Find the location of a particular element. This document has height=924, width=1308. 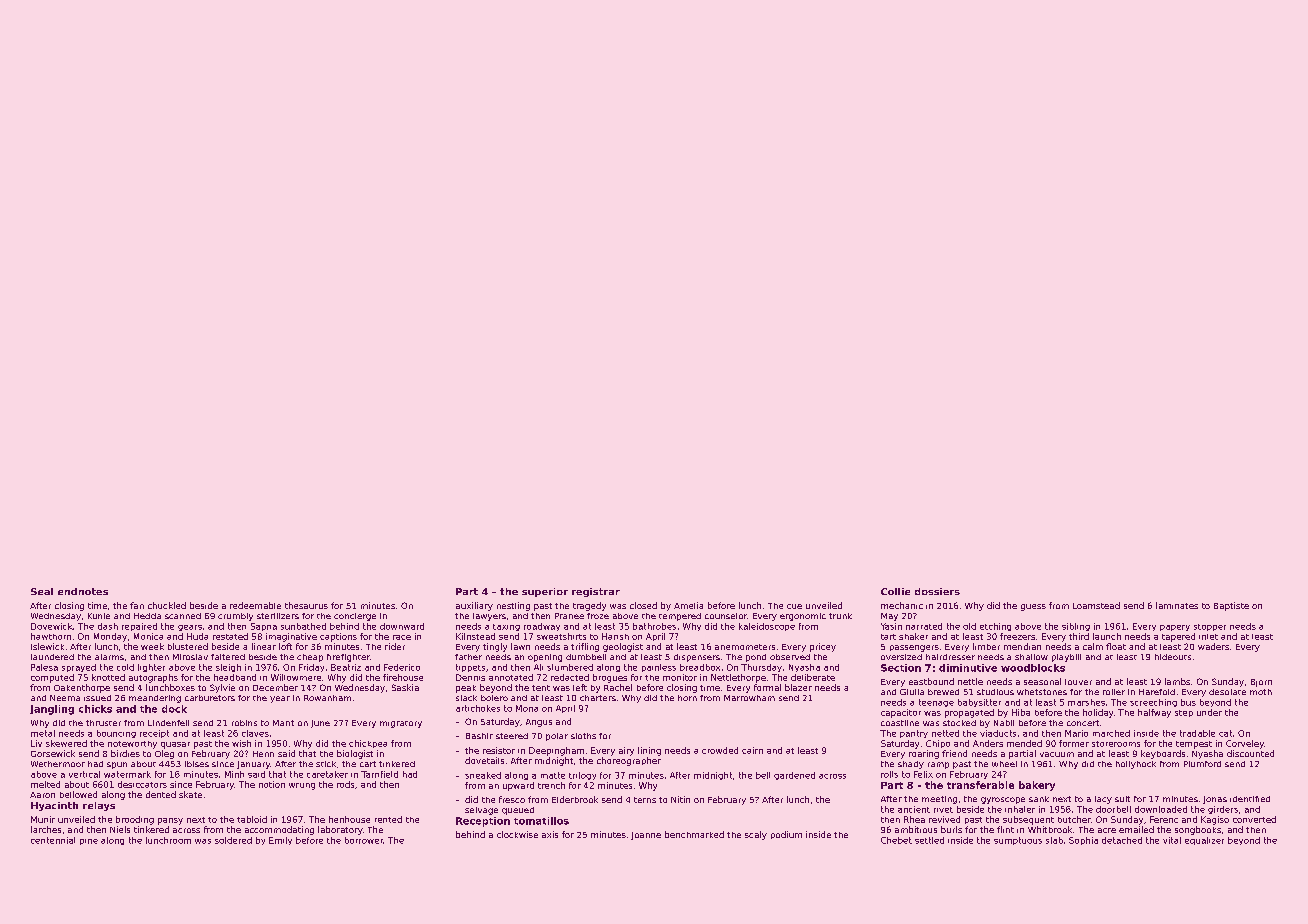

seasonal is located at coordinates (1042, 681).
